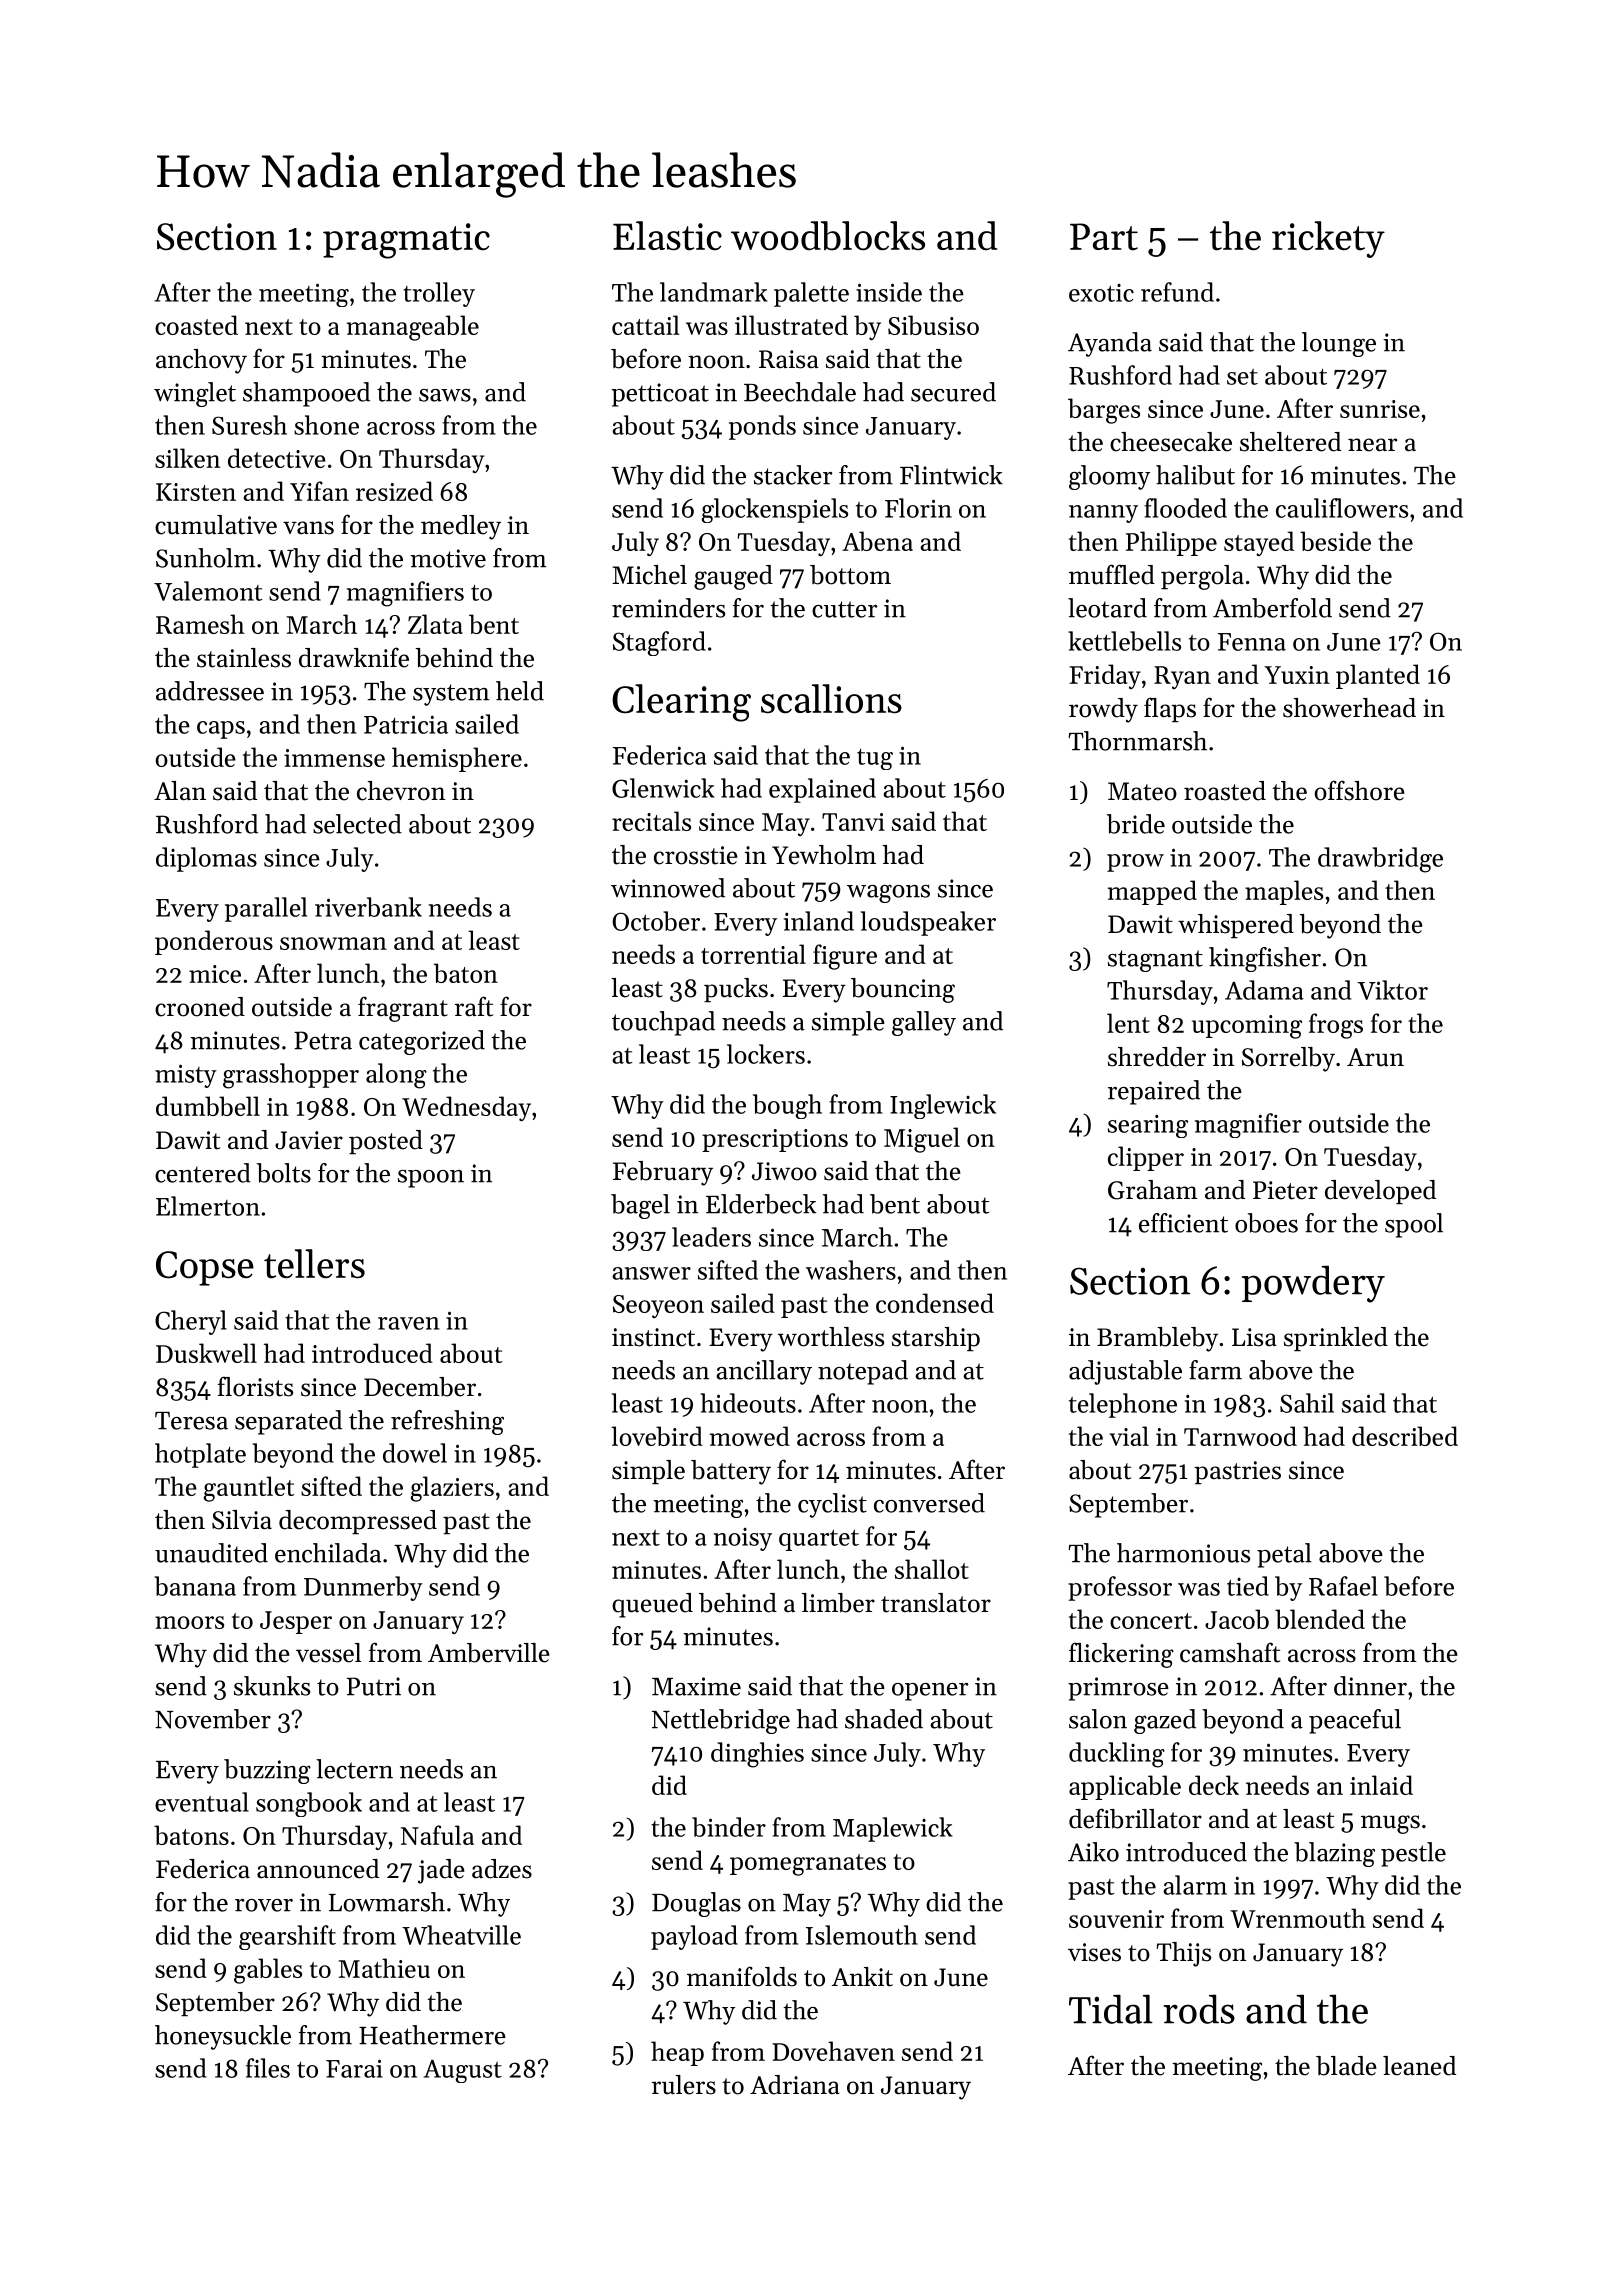  I want to click on raft, so click(474, 1006).
